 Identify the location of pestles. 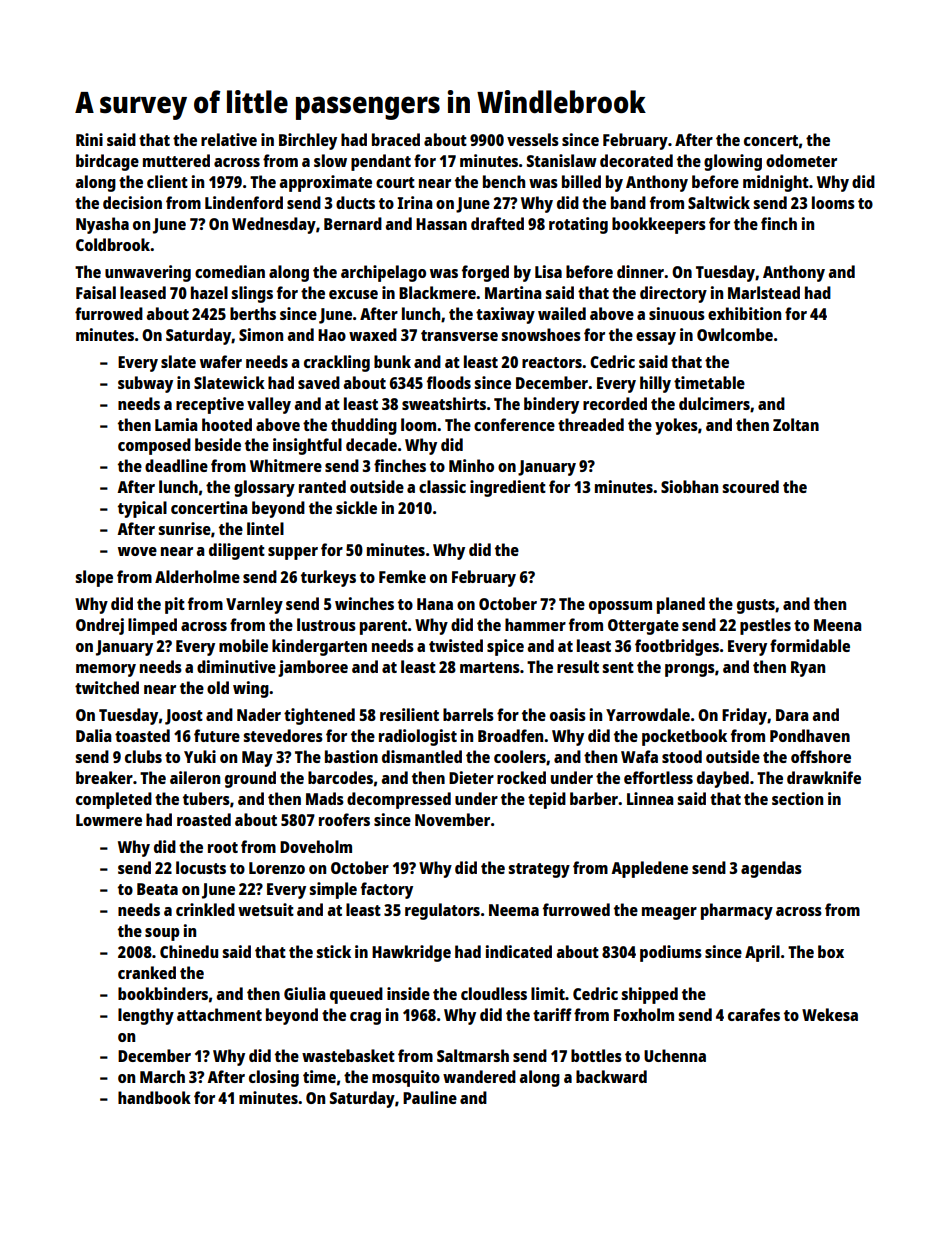
(765, 626).
